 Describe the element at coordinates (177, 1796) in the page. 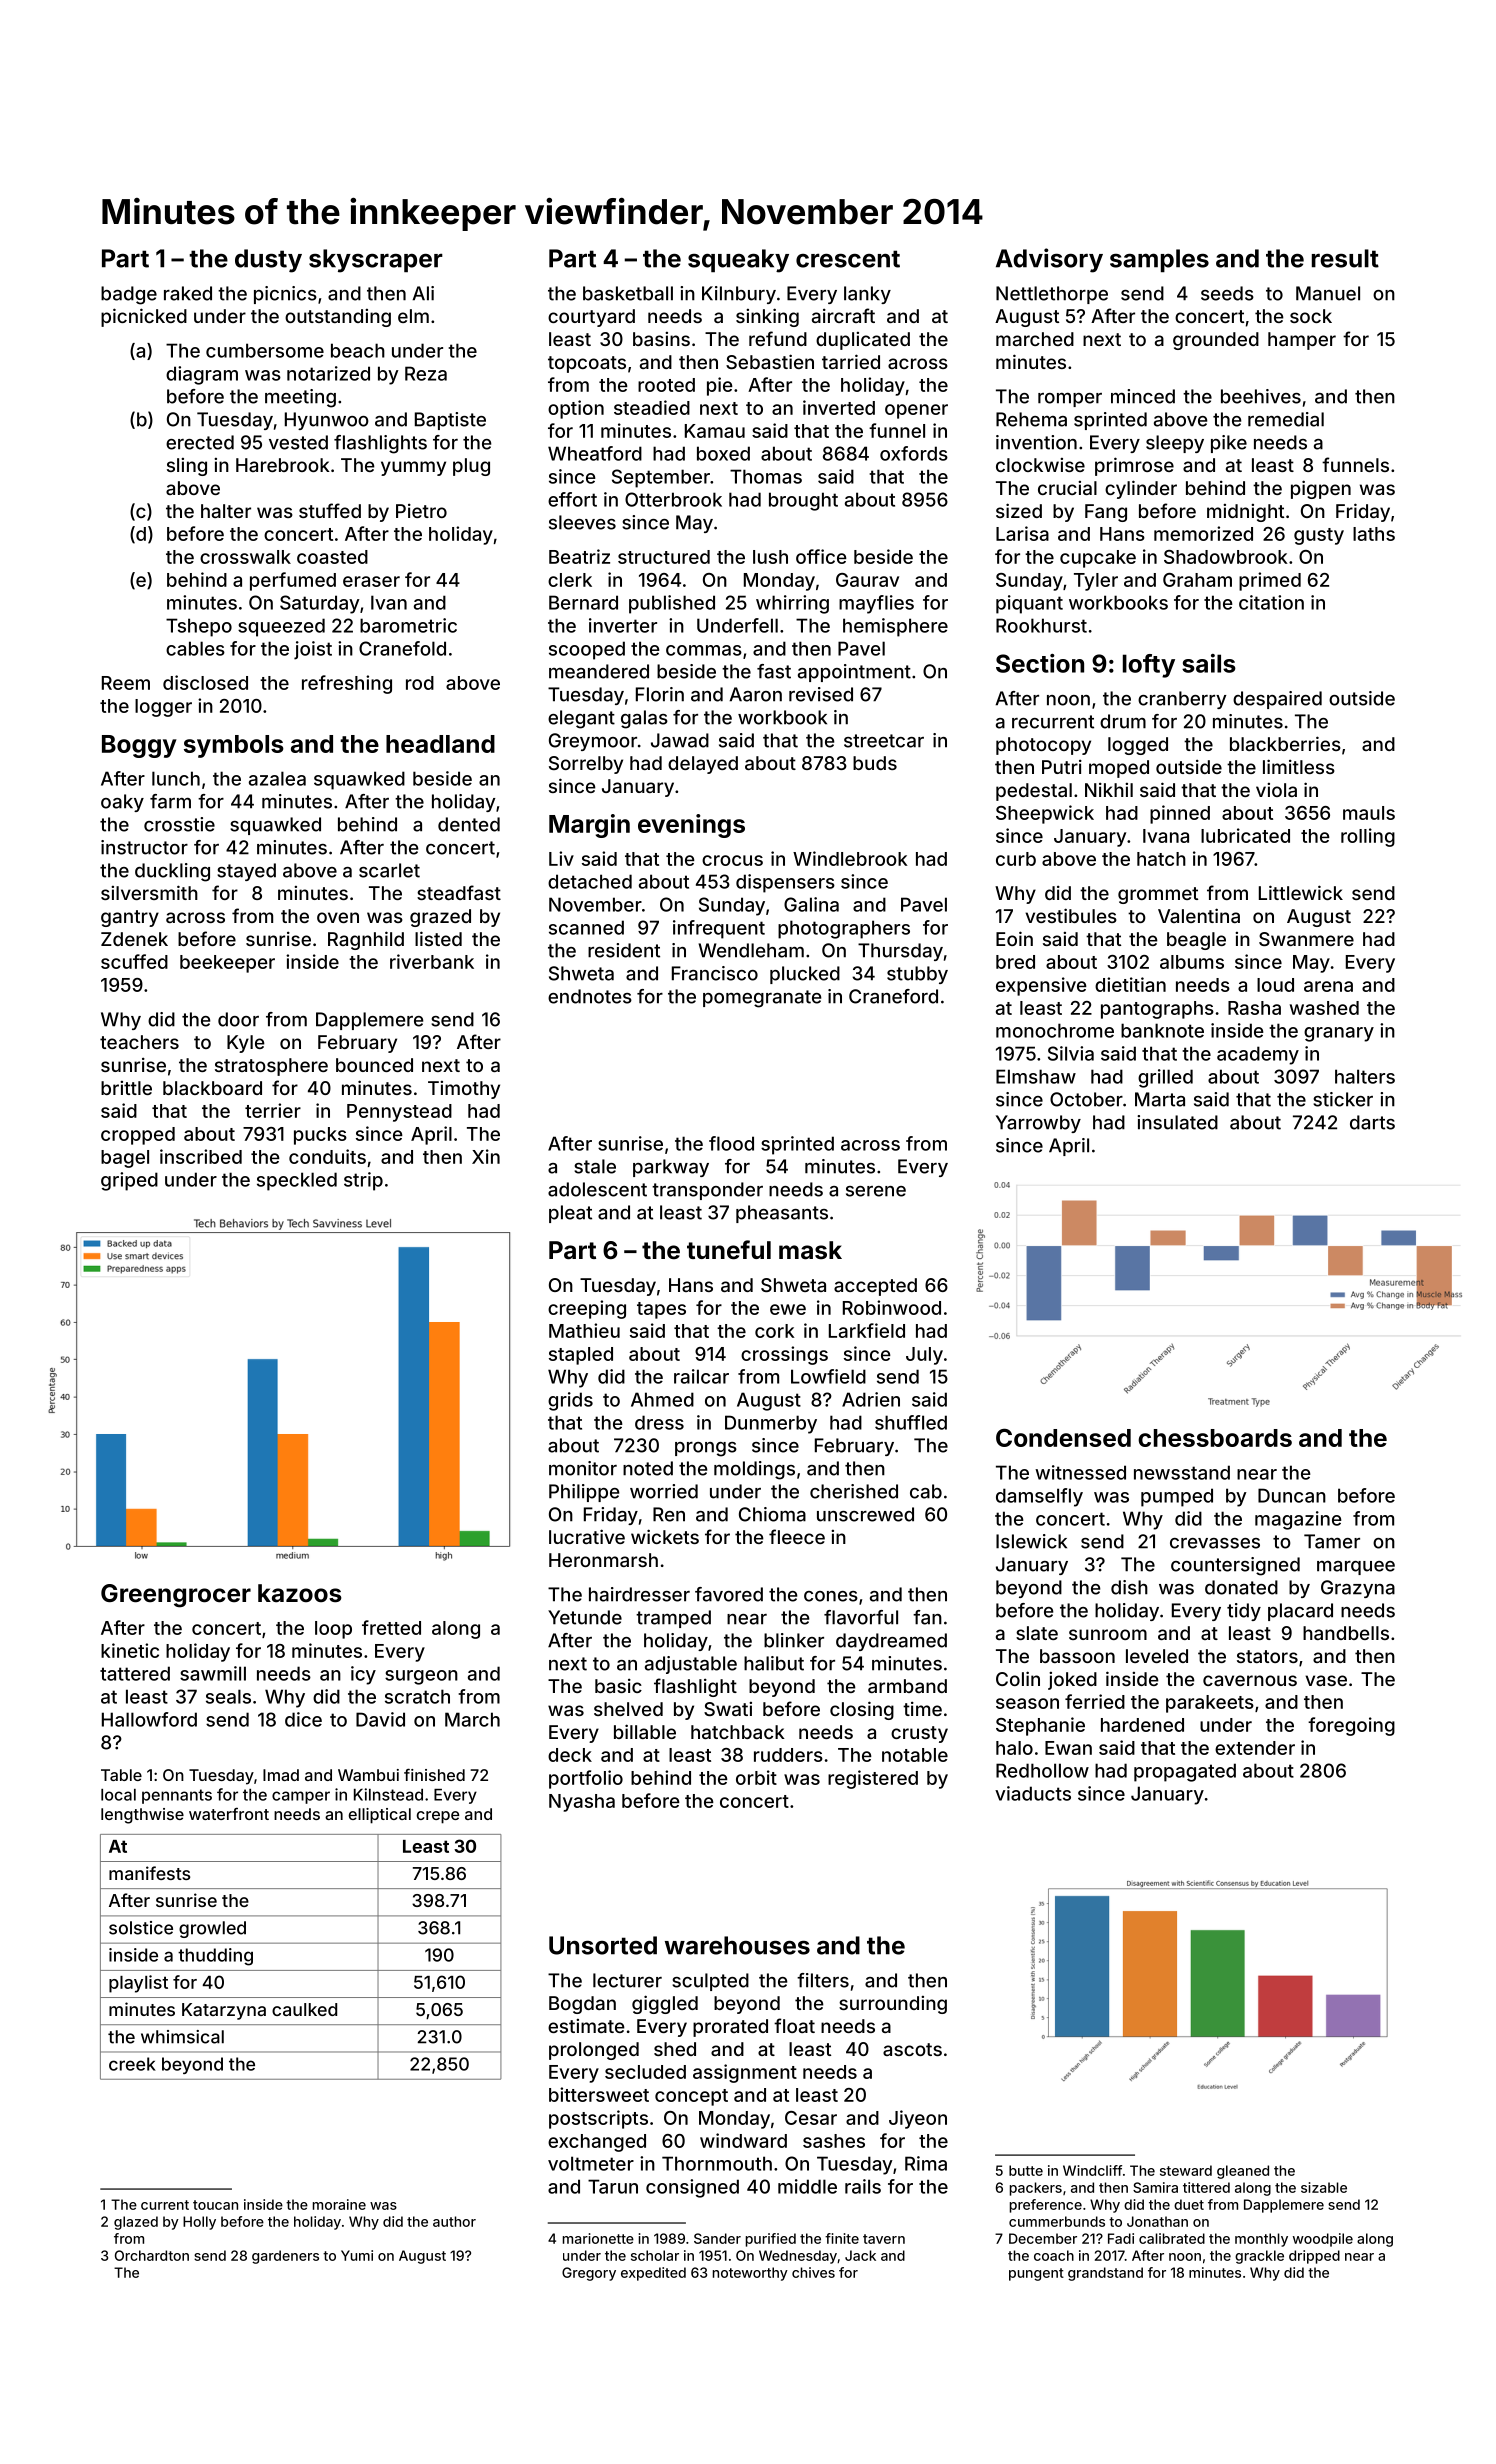

I see `pennants` at that location.
